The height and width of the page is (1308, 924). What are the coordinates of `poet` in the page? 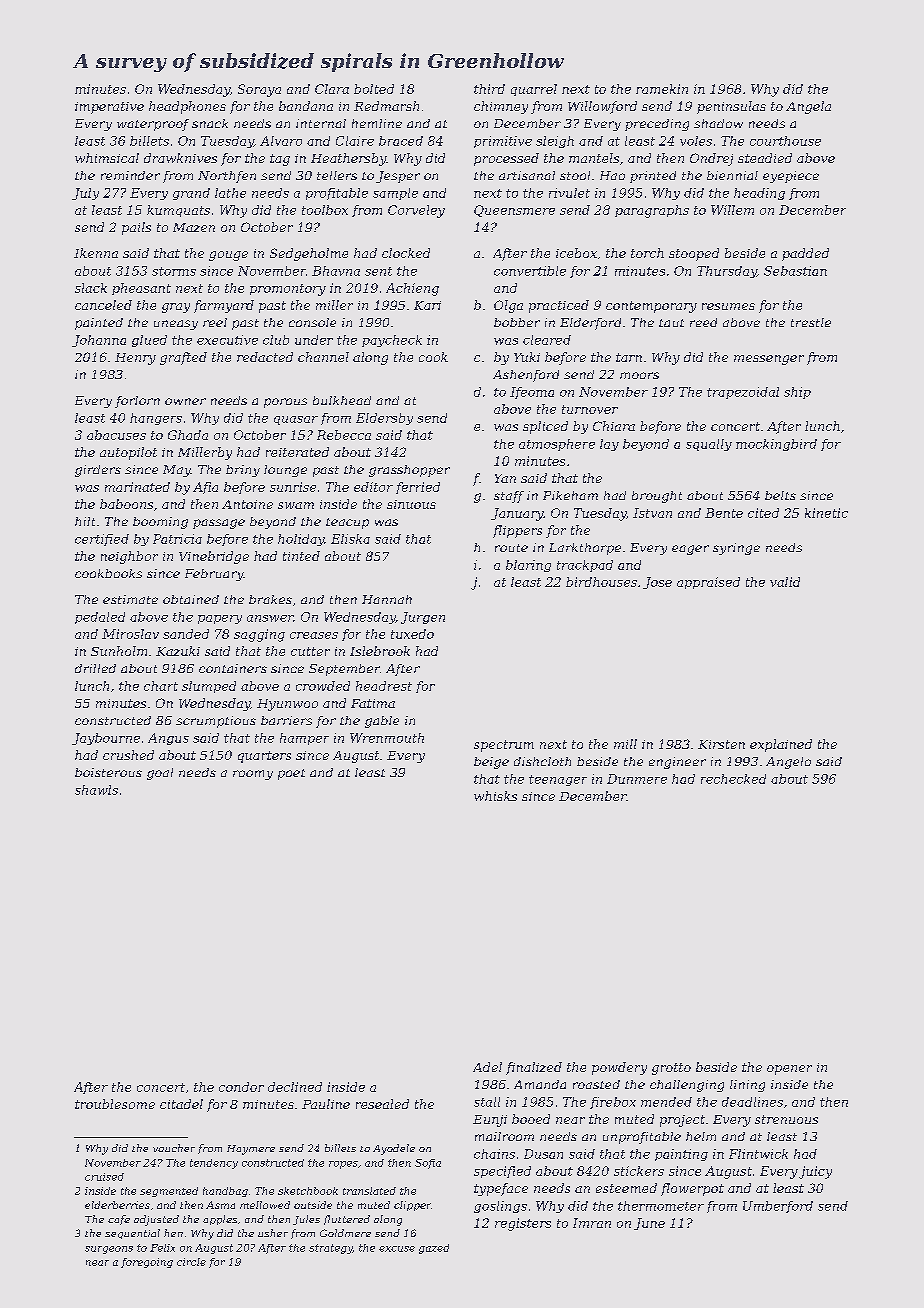 It's located at (291, 774).
